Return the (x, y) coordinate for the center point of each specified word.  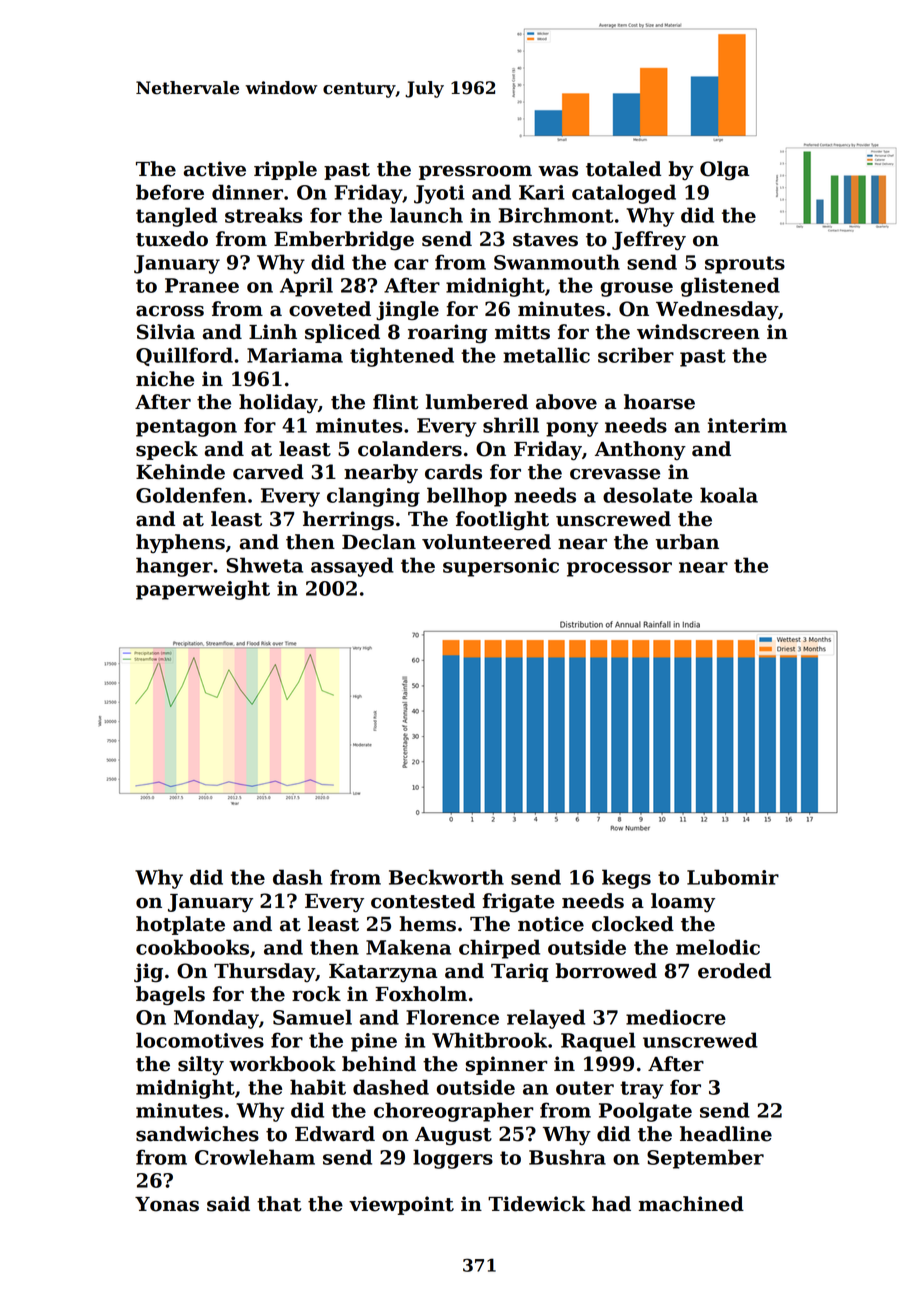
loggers (453, 1159)
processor (619, 569)
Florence (452, 1017)
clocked (633, 924)
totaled (623, 169)
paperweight (203, 590)
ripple (285, 170)
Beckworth (446, 877)
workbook (282, 1064)
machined (691, 1204)
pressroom (475, 172)
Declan (379, 542)
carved (268, 472)
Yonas (167, 1204)
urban (687, 542)
